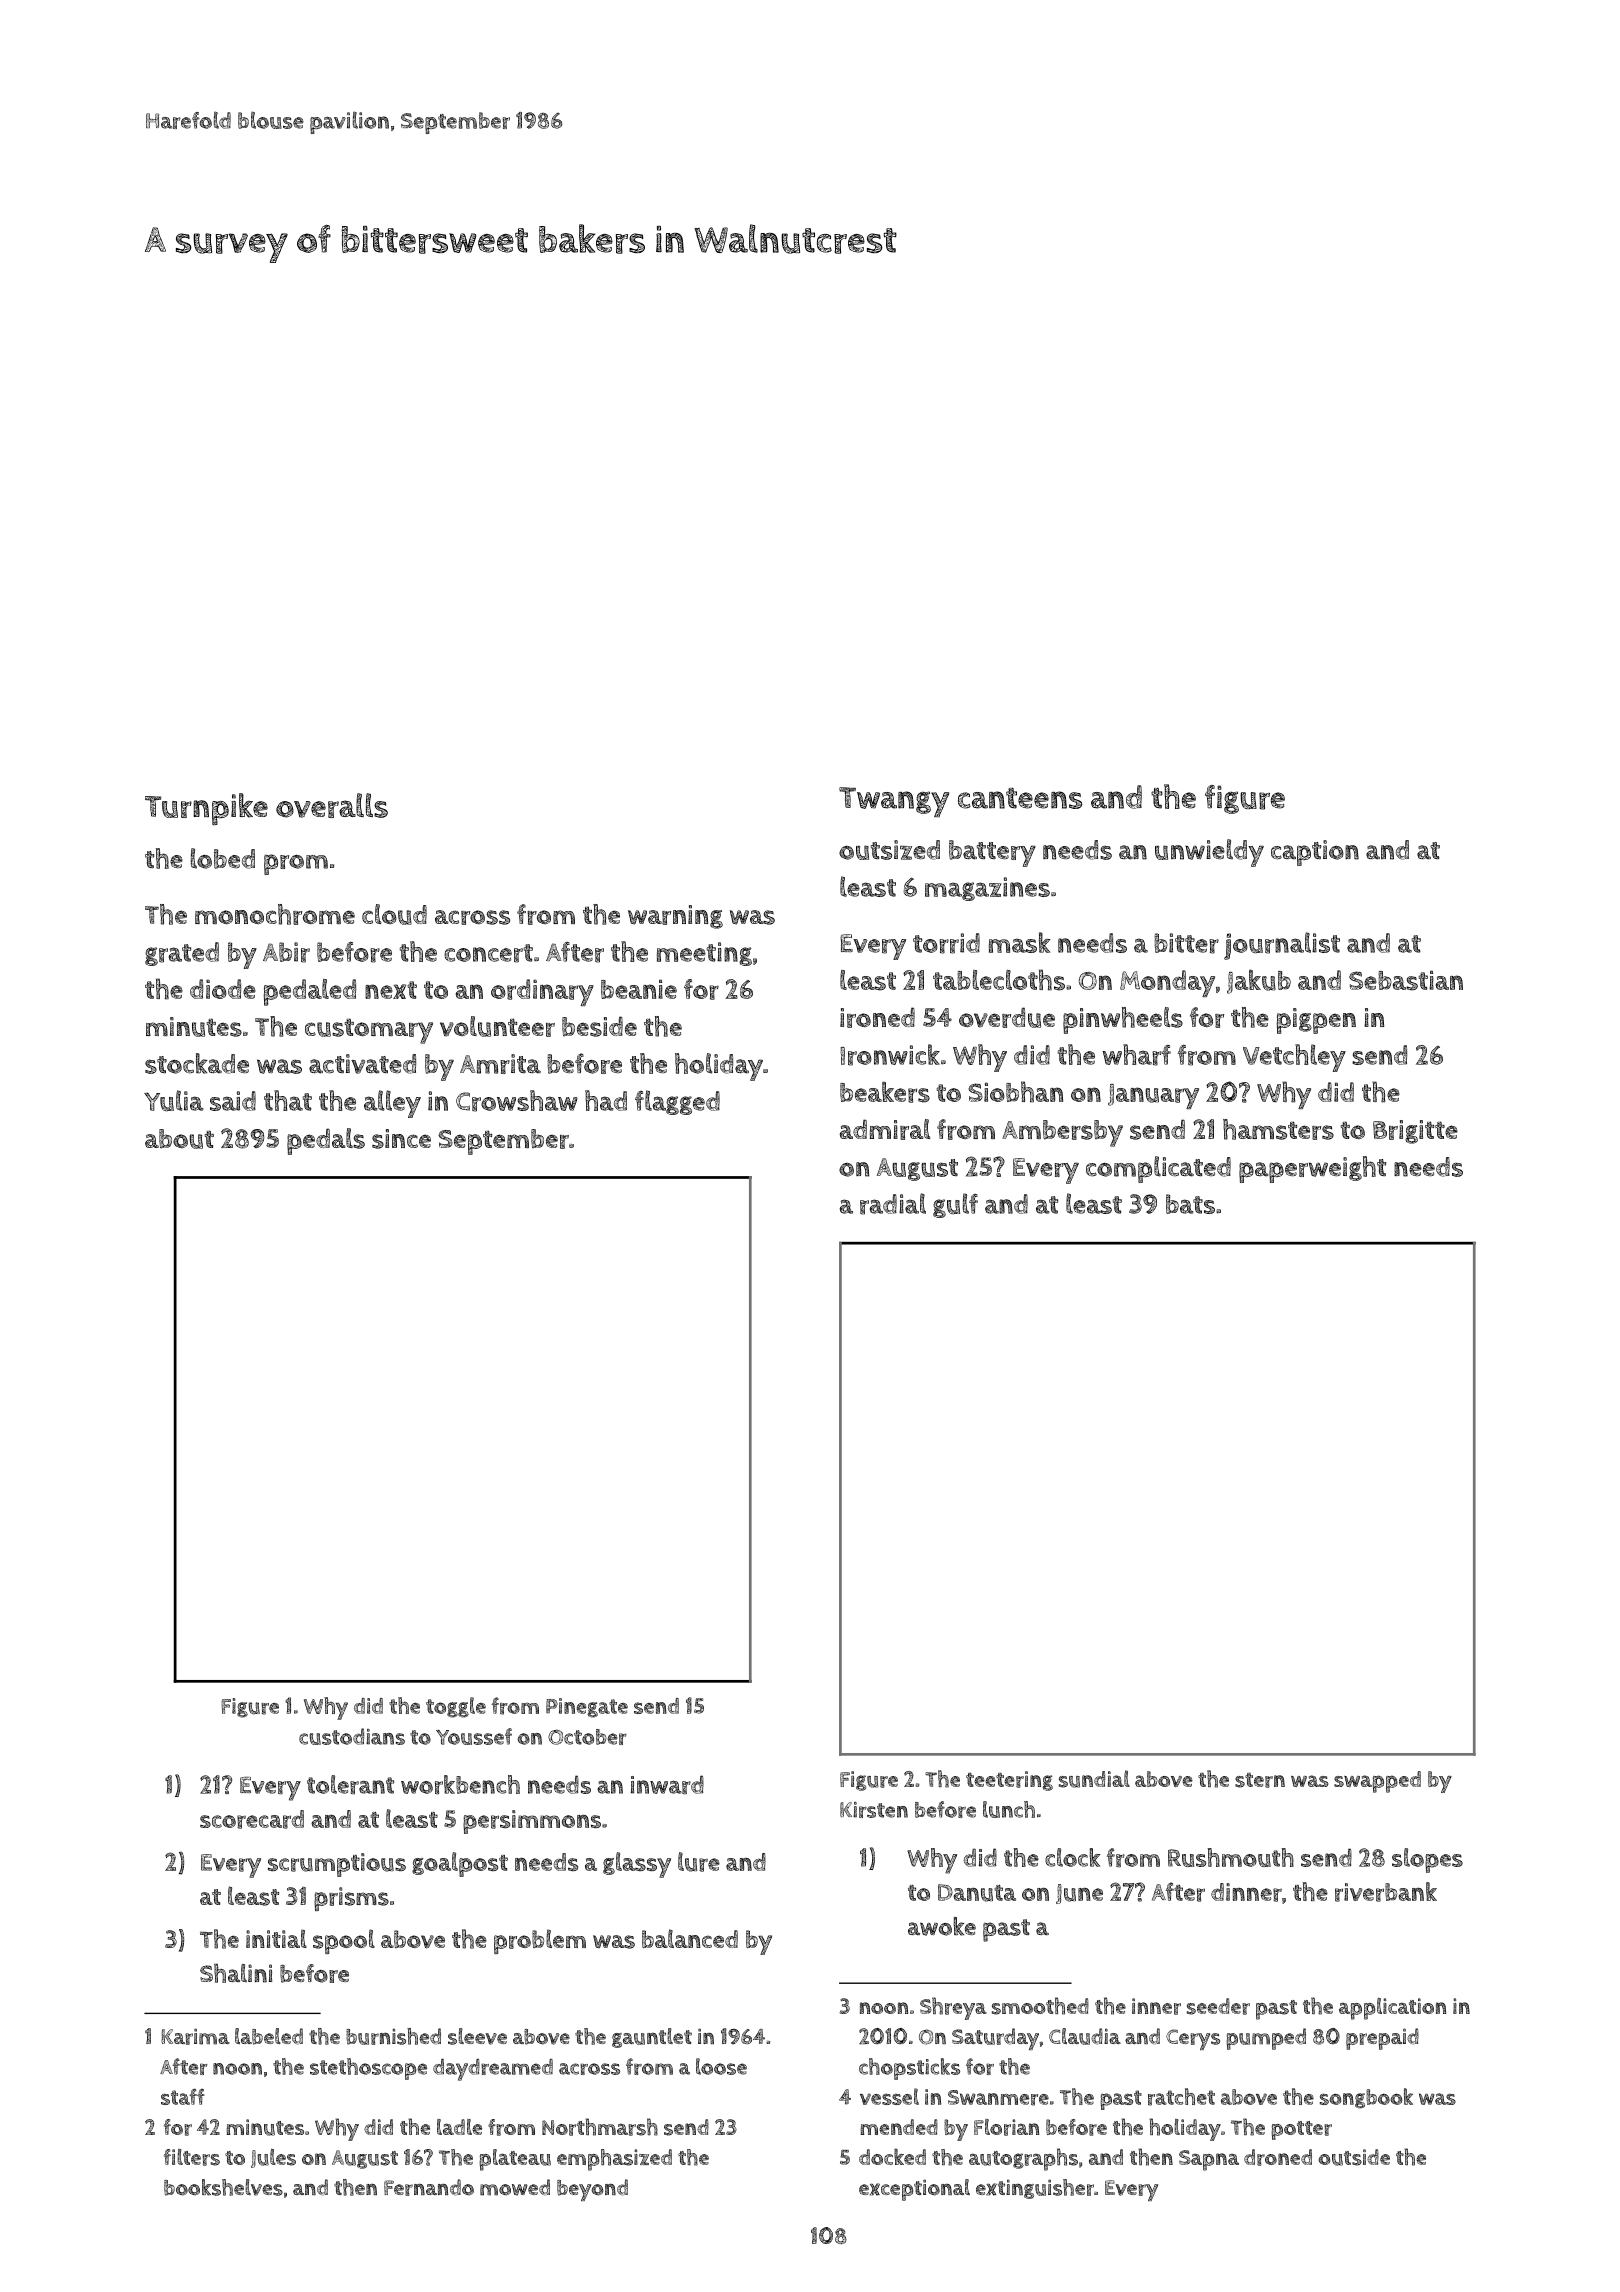  What do you see at coordinates (352, 1736) in the screenshot?
I see `custodians` at bounding box center [352, 1736].
